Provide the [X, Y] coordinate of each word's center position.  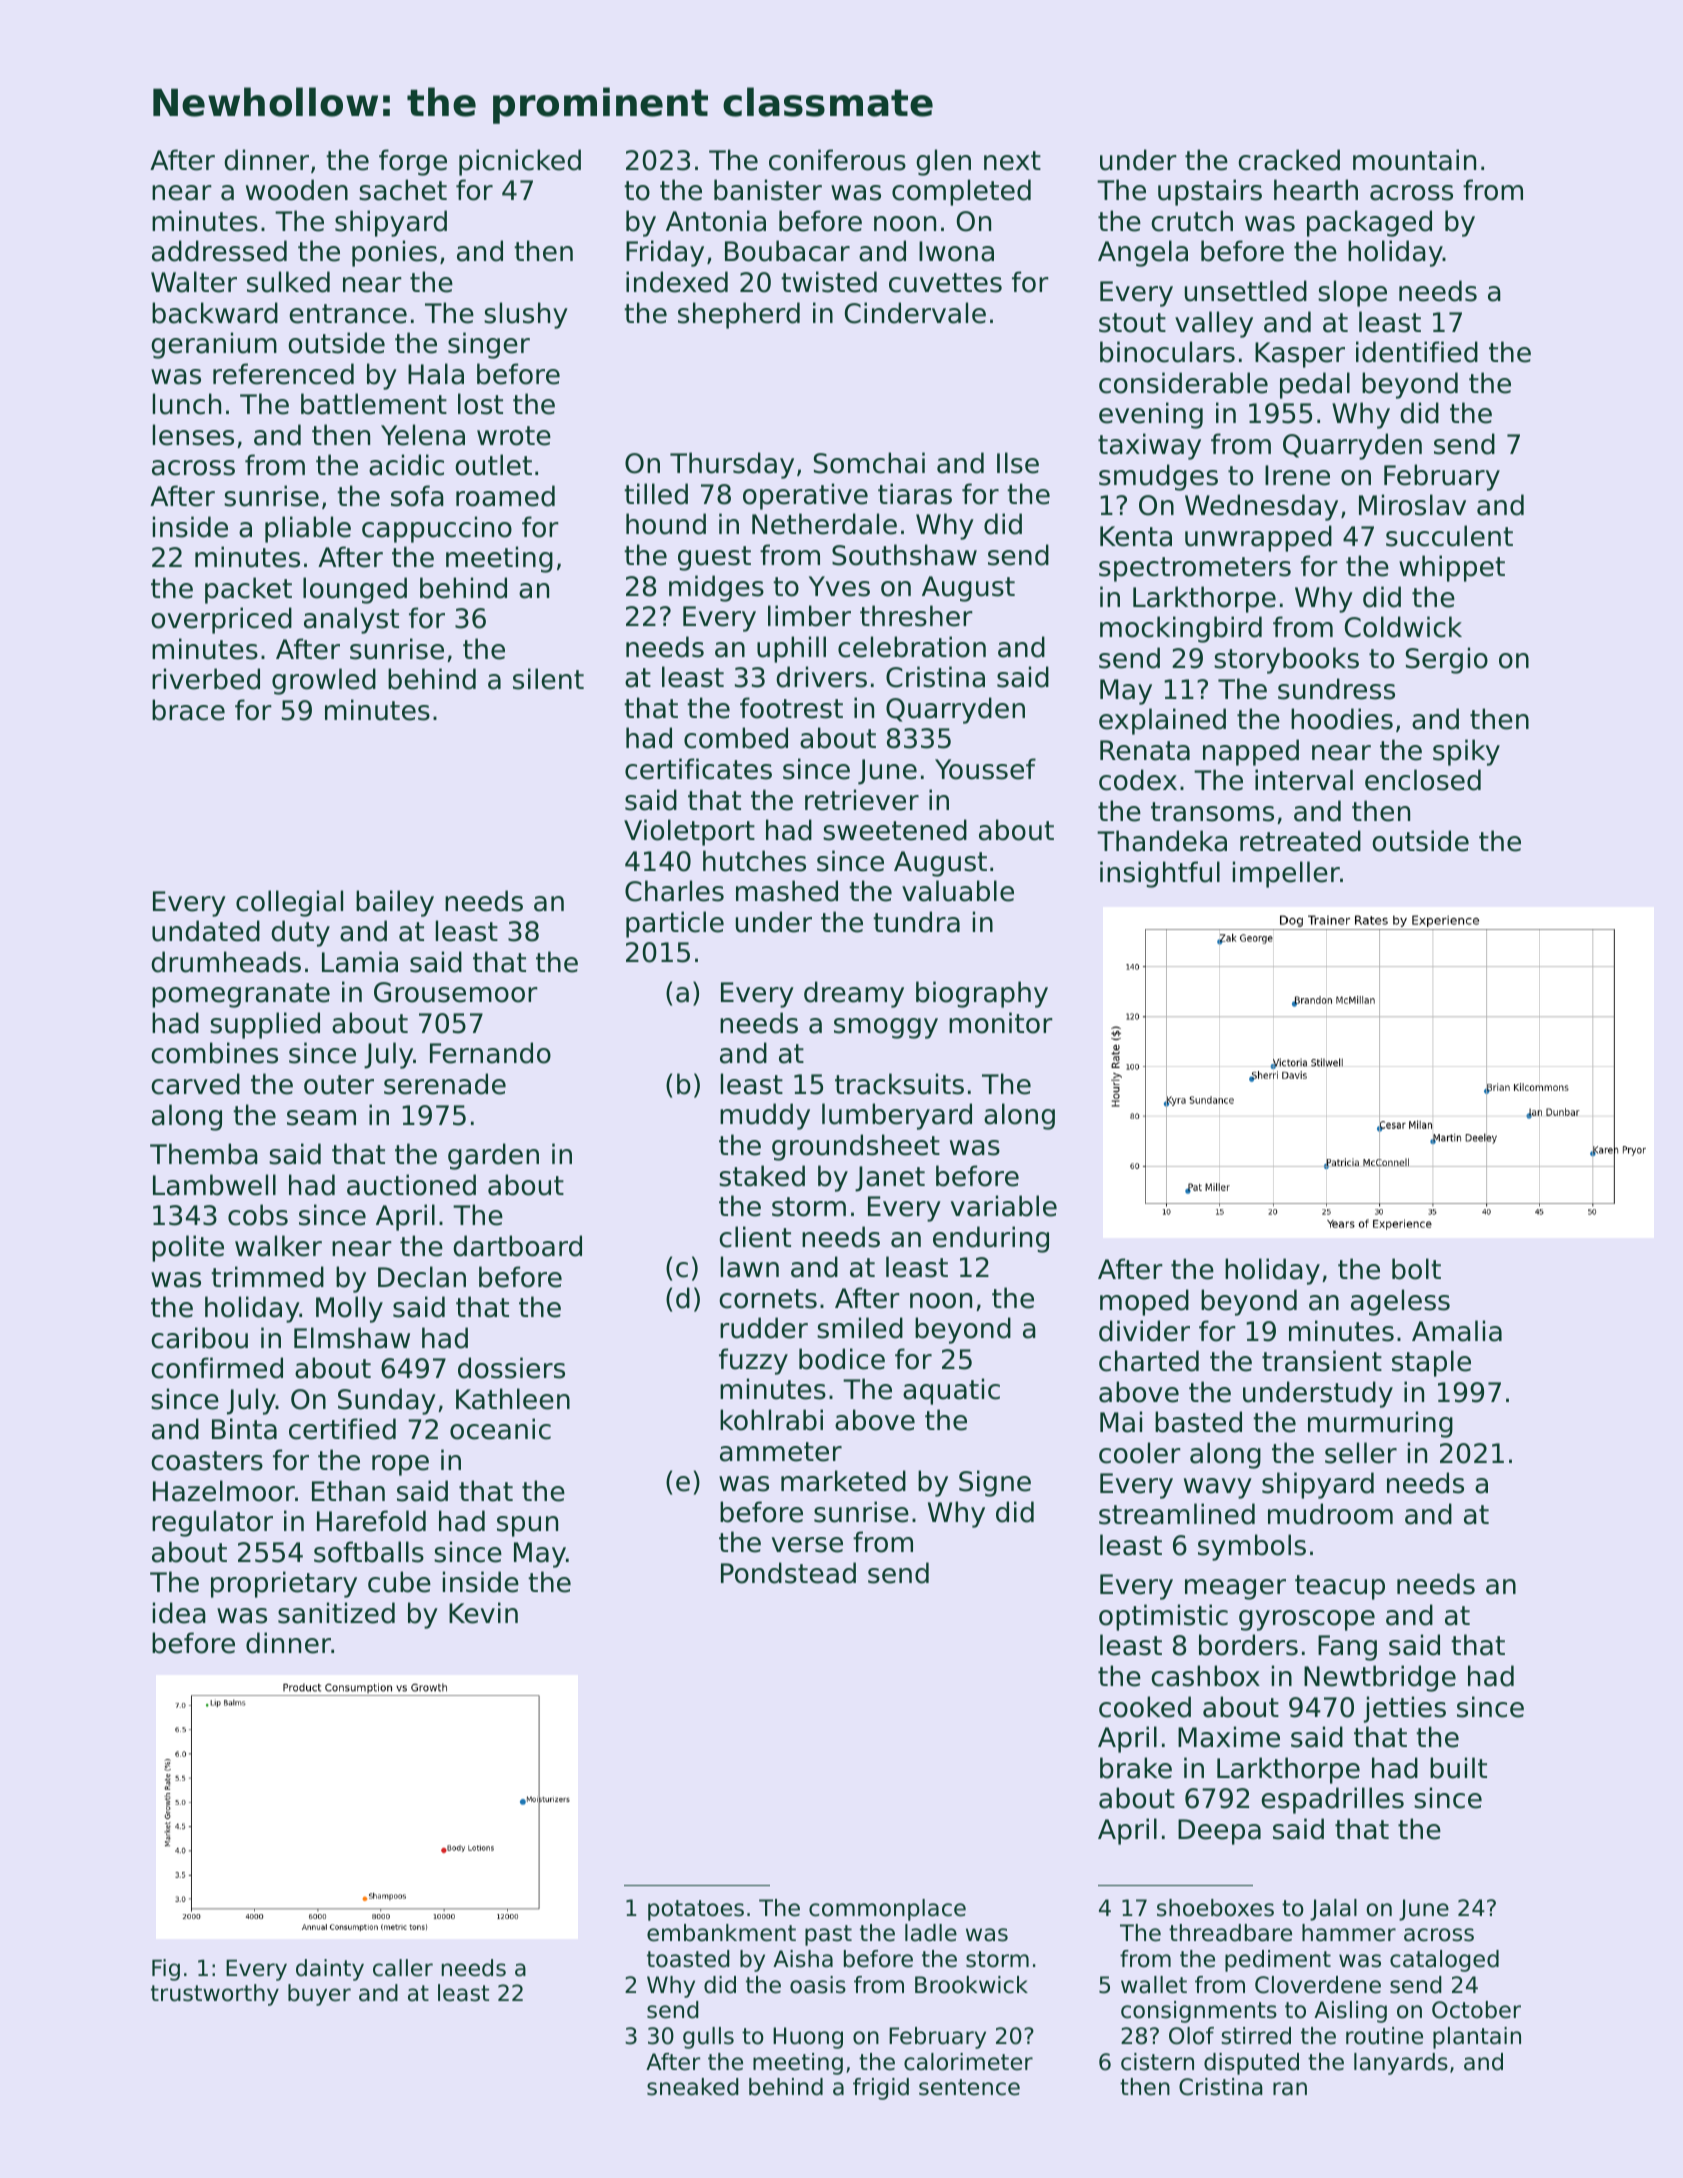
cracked [1289, 160]
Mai [1121, 1422]
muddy [765, 1116]
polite [188, 1248]
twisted [829, 282]
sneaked [693, 2087]
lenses [193, 435]
